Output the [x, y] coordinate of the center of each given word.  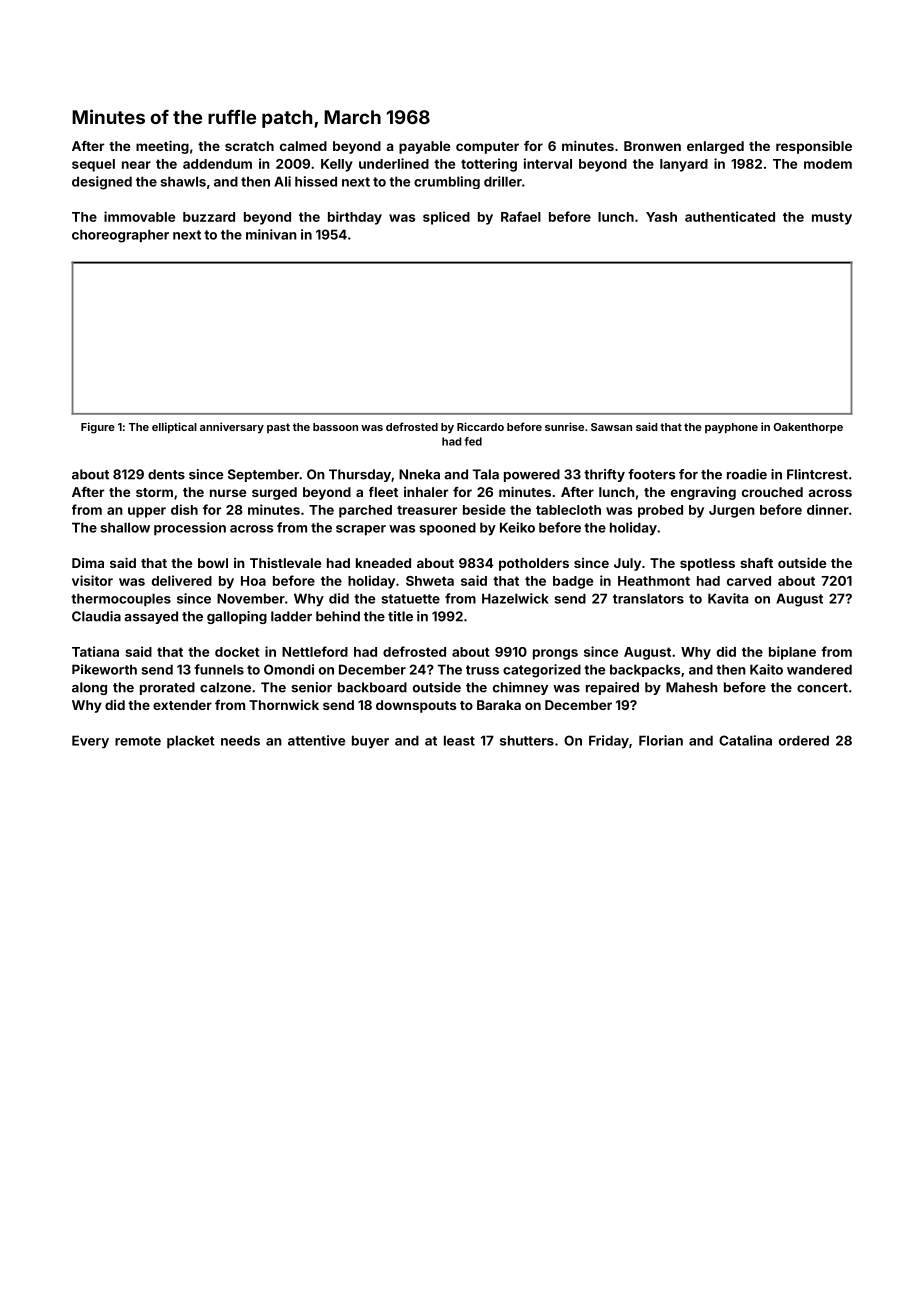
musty [832, 218]
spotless [707, 564]
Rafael [521, 216]
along [89, 688]
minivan [271, 234]
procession [190, 529]
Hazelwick [515, 598]
